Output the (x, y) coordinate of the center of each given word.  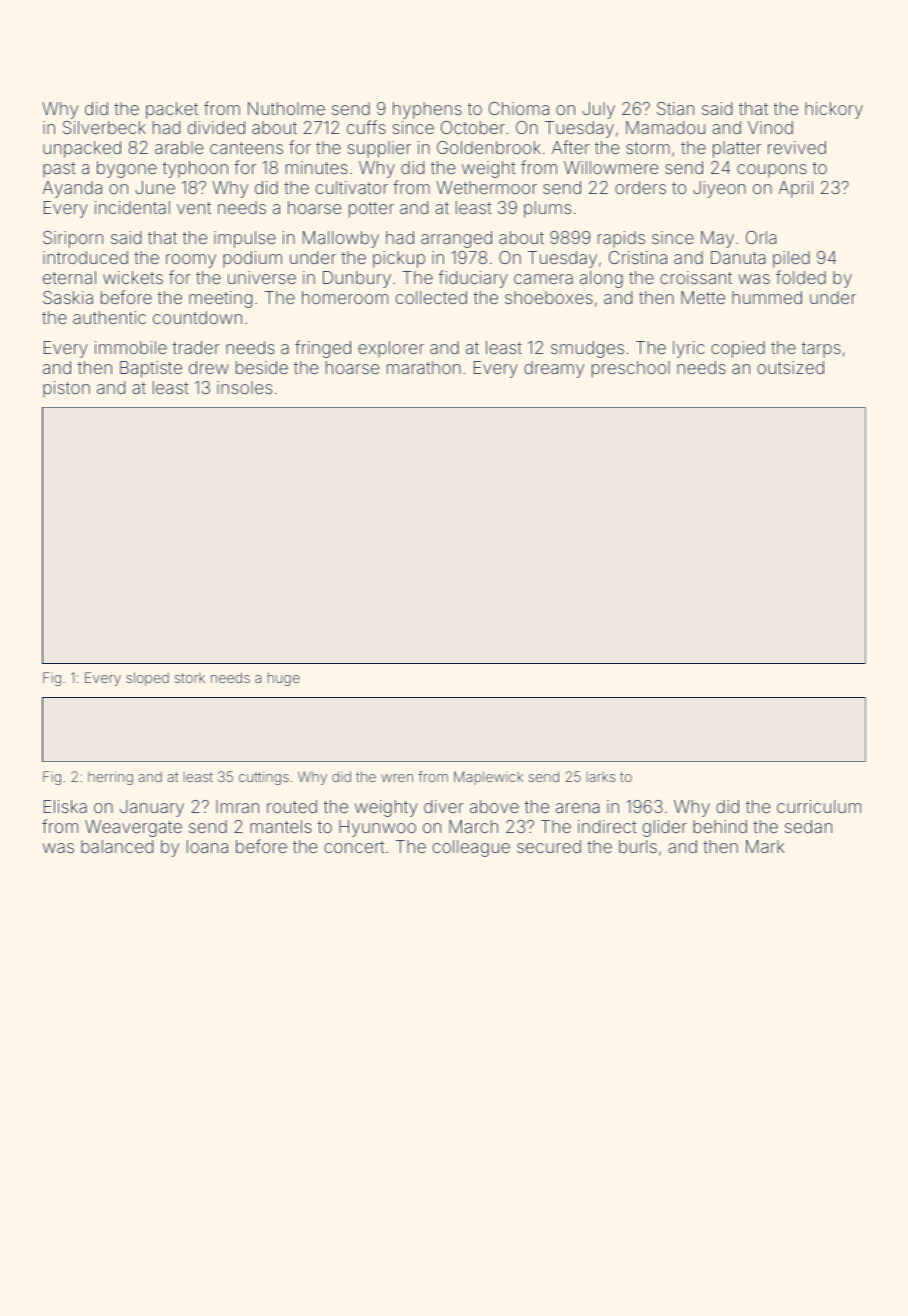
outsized (790, 367)
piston (66, 389)
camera (543, 279)
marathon (424, 367)
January (152, 808)
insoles (244, 387)
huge (284, 679)
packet (172, 110)
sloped (147, 679)
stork (190, 678)
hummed (767, 297)
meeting (220, 299)
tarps (821, 350)
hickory (834, 110)
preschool (631, 369)
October (473, 127)
